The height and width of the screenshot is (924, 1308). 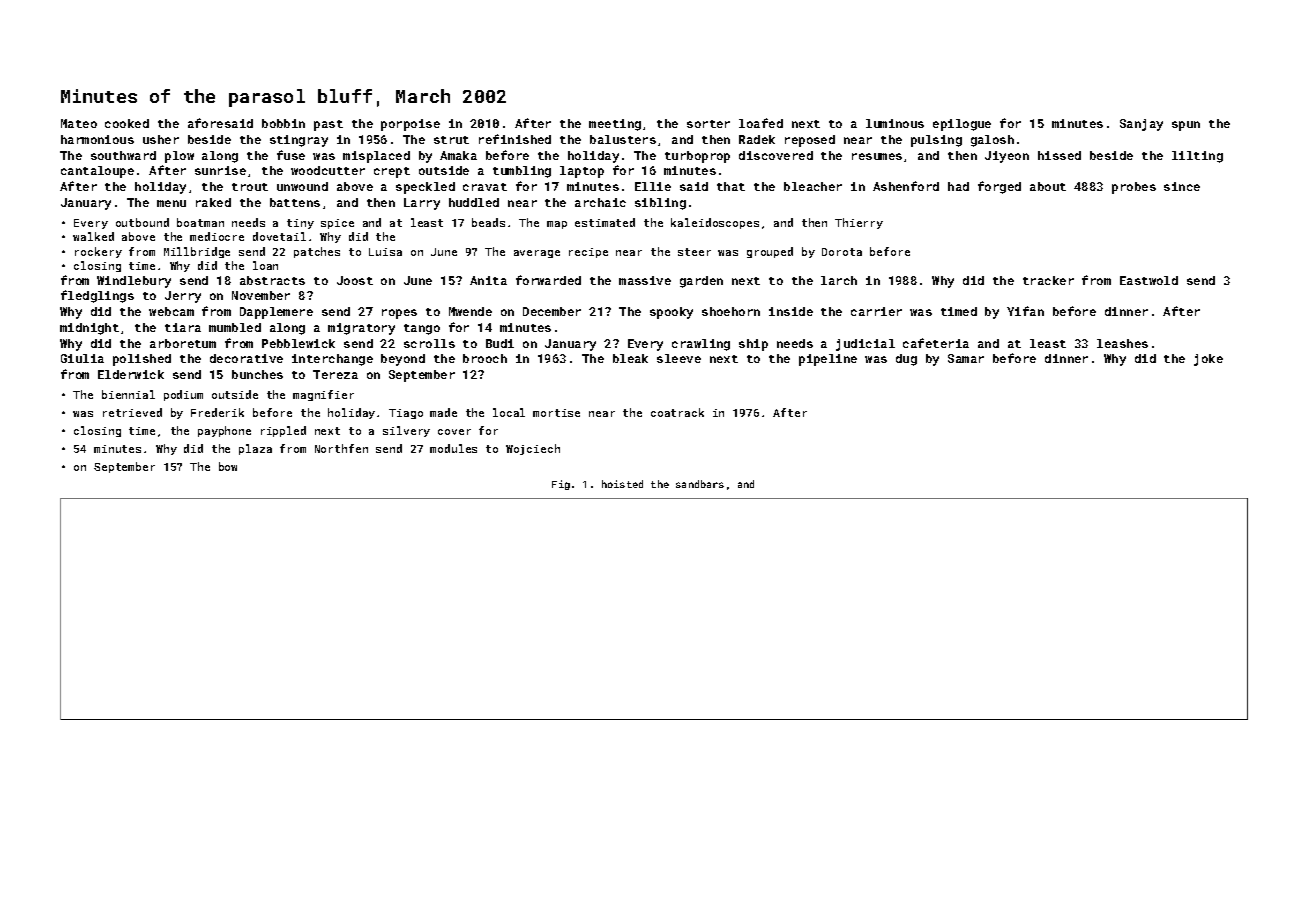 I want to click on Northfen, so click(x=341, y=448).
